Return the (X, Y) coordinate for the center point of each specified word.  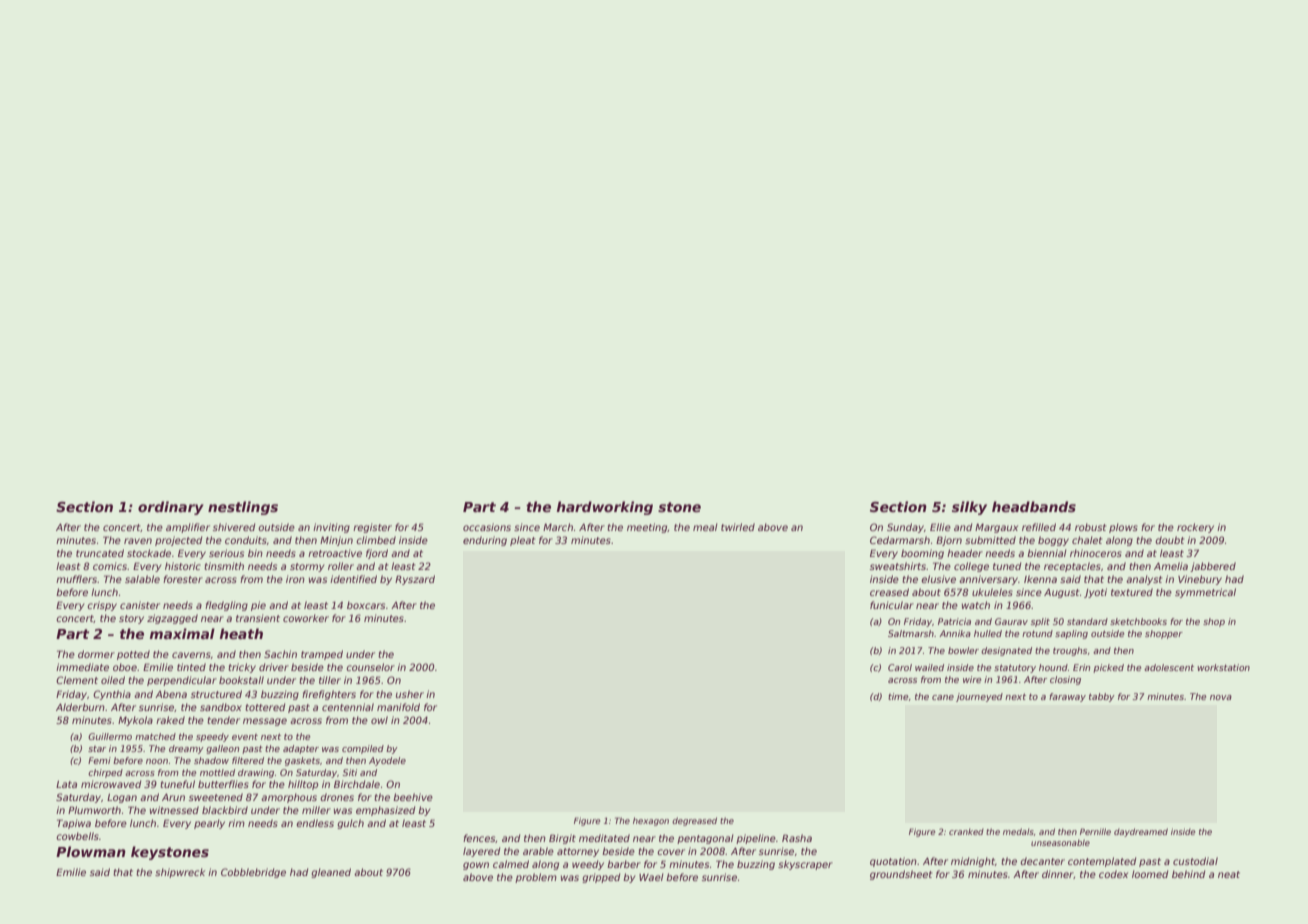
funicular (892, 605)
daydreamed (1141, 832)
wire (972, 679)
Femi (99, 760)
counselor (370, 667)
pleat (522, 541)
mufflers (77, 579)
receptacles (1072, 567)
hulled (988, 633)
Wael (651, 877)
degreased (694, 821)
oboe (125, 667)
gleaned (331, 873)
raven (138, 541)
